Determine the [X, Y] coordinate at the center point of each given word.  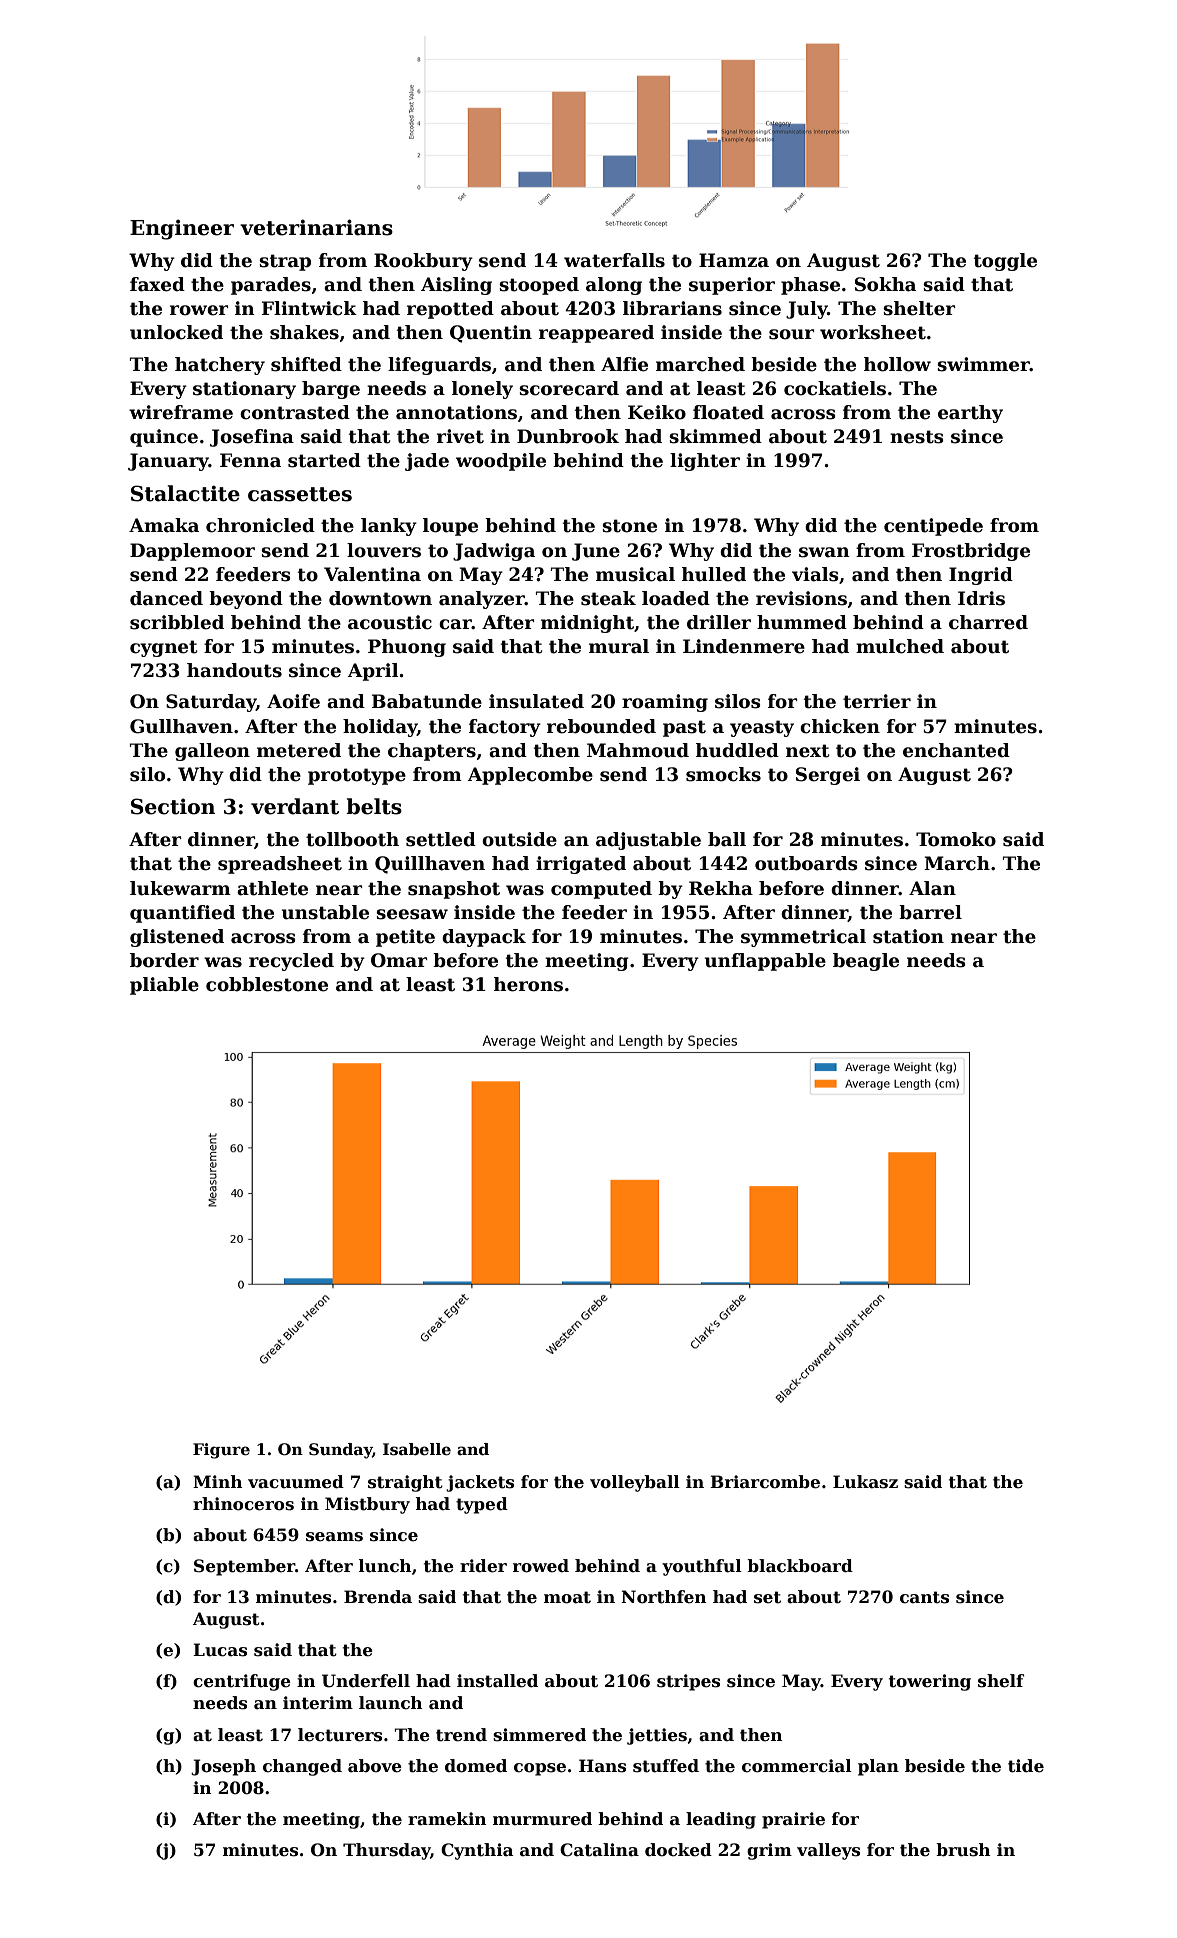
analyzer [482, 600]
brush [963, 1850]
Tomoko [956, 839]
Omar [399, 960]
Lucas [220, 1650]
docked [678, 1850]
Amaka [164, 525]
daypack [484, 938]
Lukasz [865, 1482]
